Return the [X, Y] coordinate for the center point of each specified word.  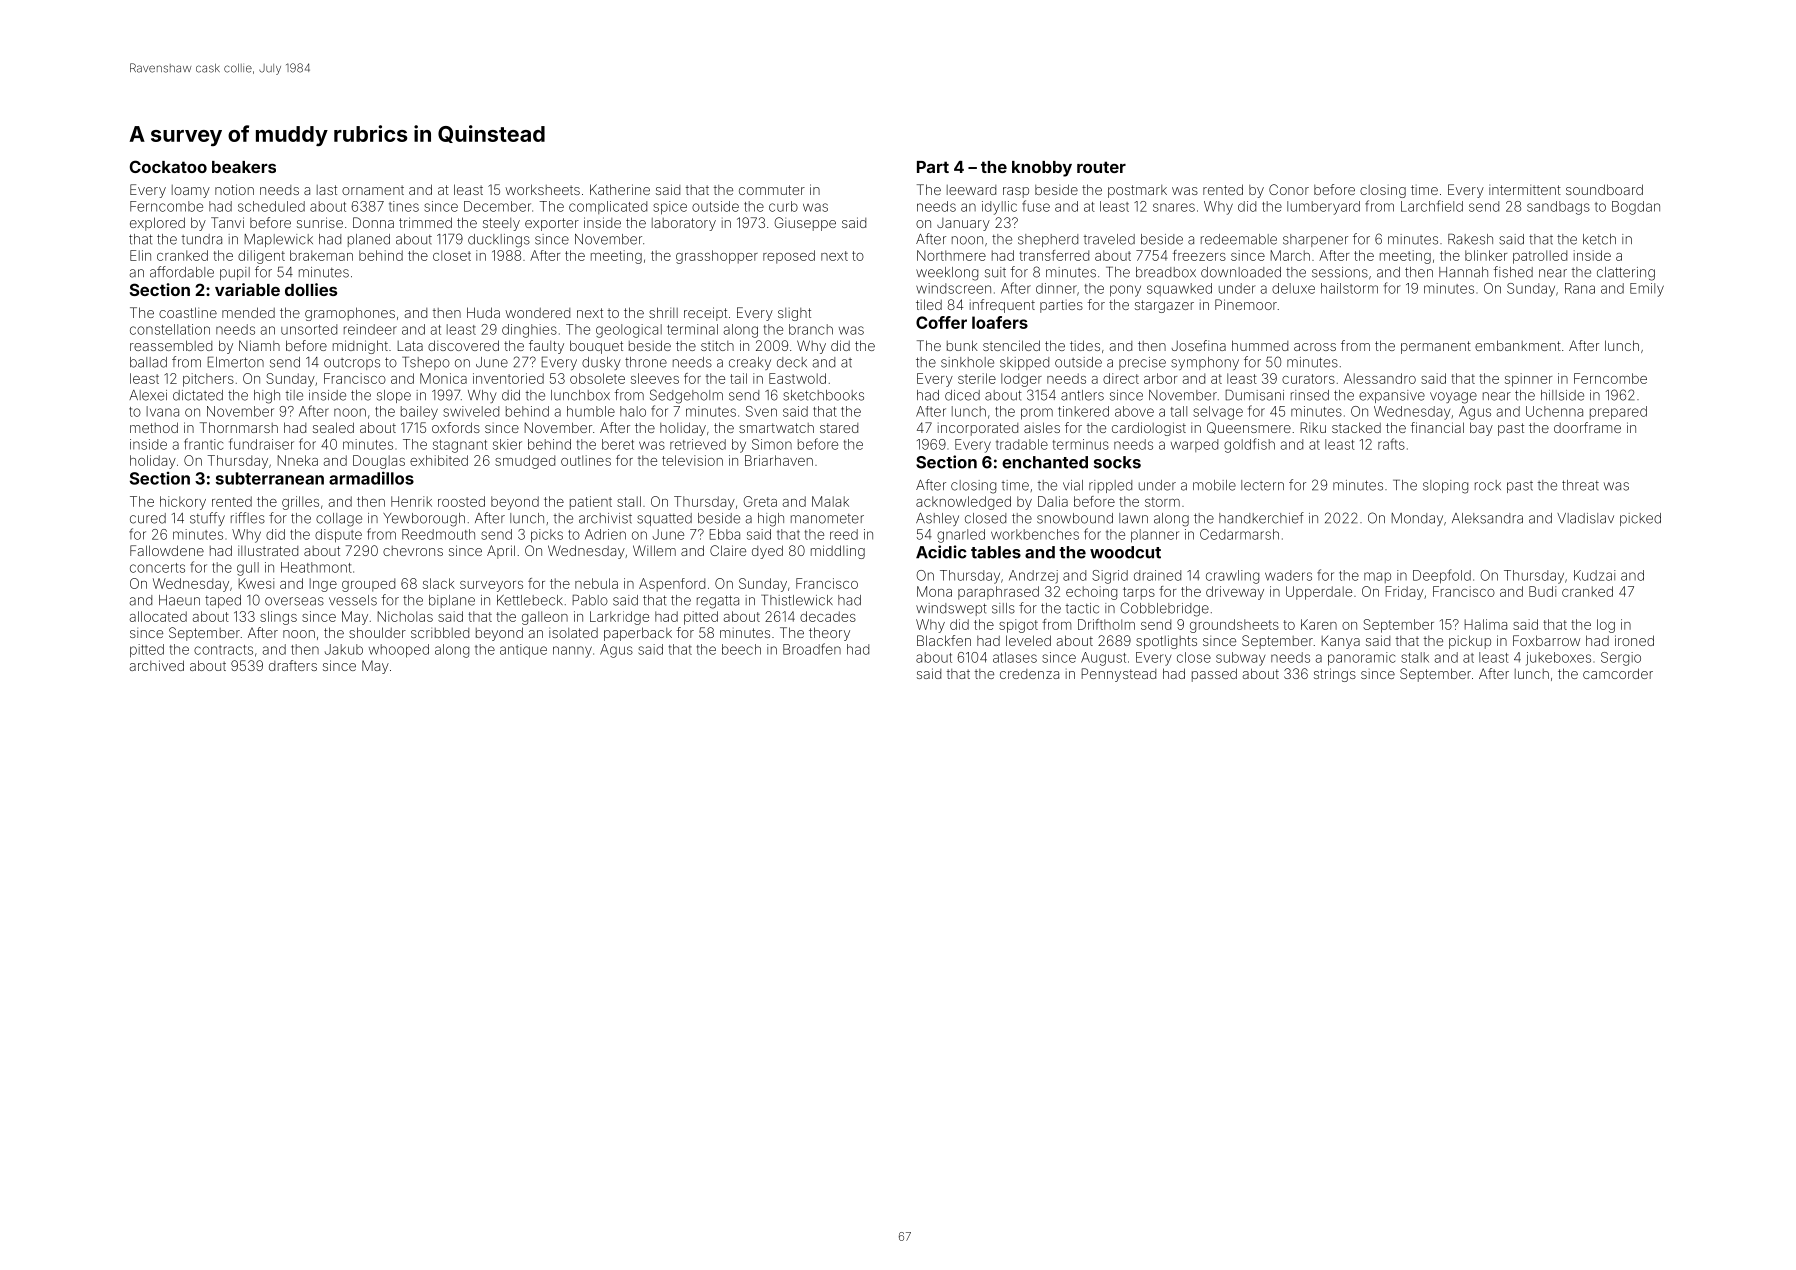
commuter [772, 190]
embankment [1518, 345]
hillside [1562, 395]
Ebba [725, 534]
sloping [1445, 487]
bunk [962, 345]
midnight [360, 347]
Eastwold [797, 378]
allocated [158, 616]
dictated [198, 395]
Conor [1289, 189]
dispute [338, 536]
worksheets [542, 189]
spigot [1018, 626]
